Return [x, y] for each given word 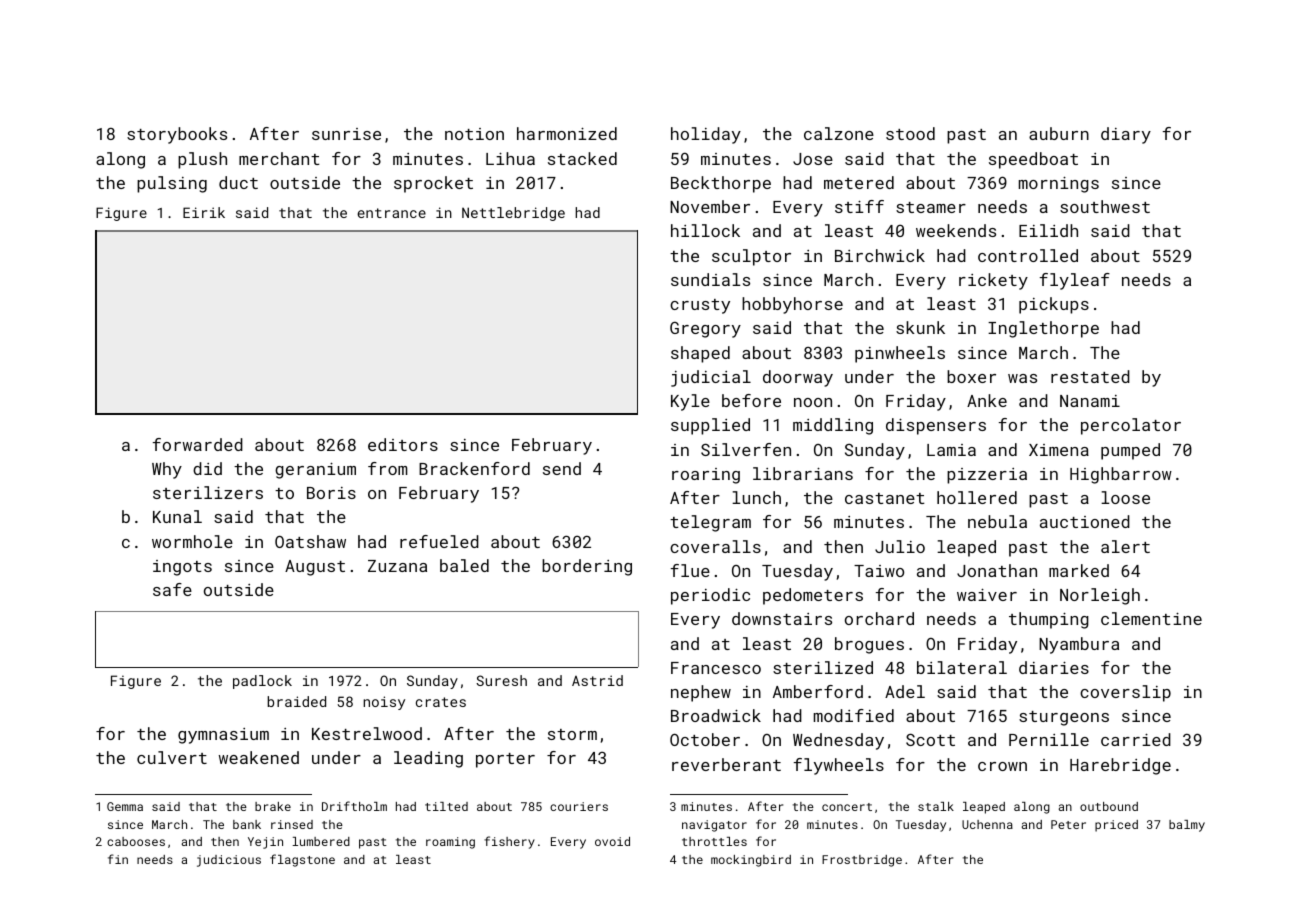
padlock [262, 682]
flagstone [302, 860]
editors [403, 444]
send [562, 468]
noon [813, 402]
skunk [920, 327]
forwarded [198, 444]
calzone [839, 133]
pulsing [172, 184]
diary [1126, 135]
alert [1125, 546]
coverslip [1125, 693]
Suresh [501, 680]
